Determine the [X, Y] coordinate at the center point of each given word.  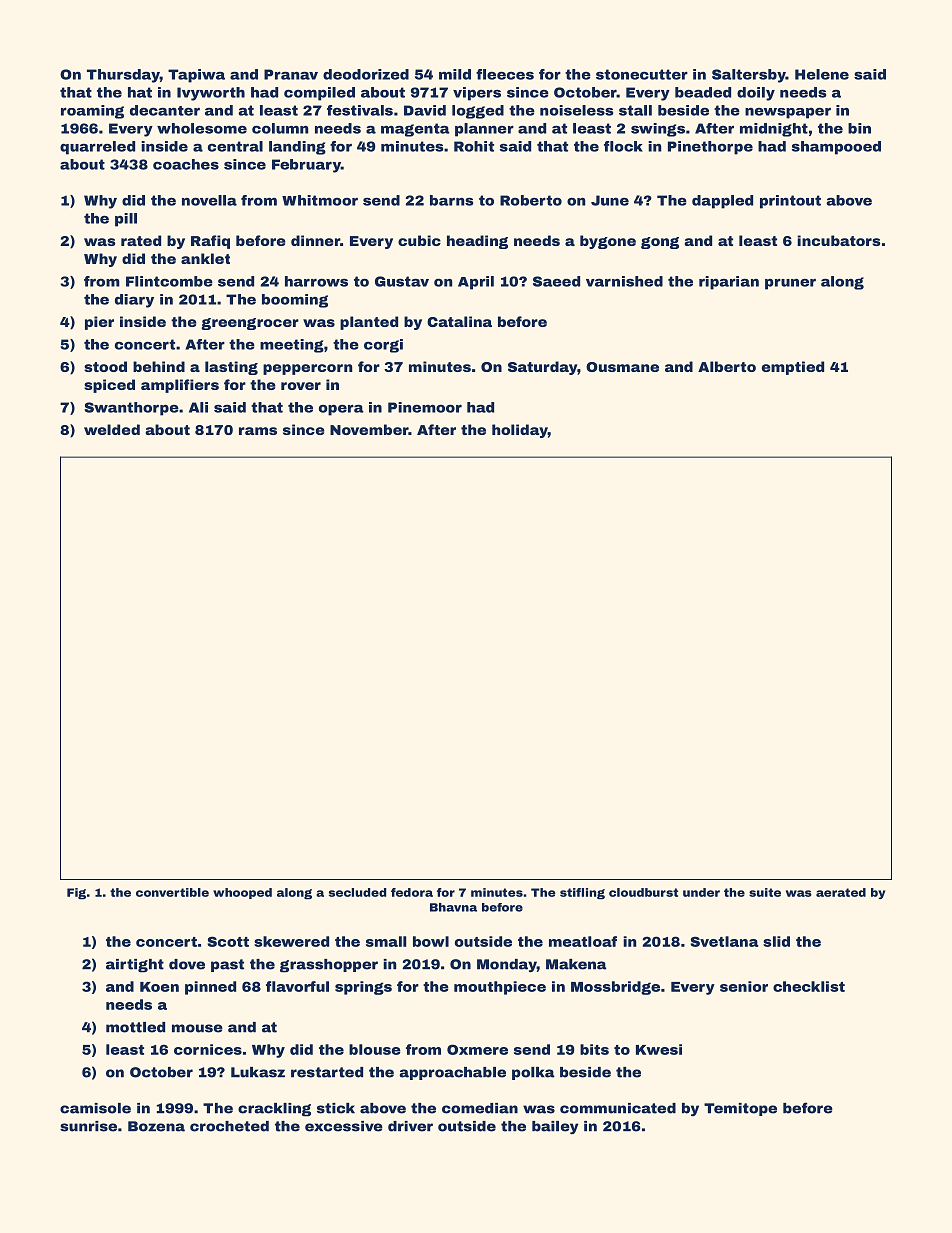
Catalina [459, 321]
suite [765, 892]
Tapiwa [196, 76]
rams [258, 431]
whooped [242, 893]
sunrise [88, 1126]
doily [756, 94]
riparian [729, 283]
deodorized [366, 74]
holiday [520, 431]
